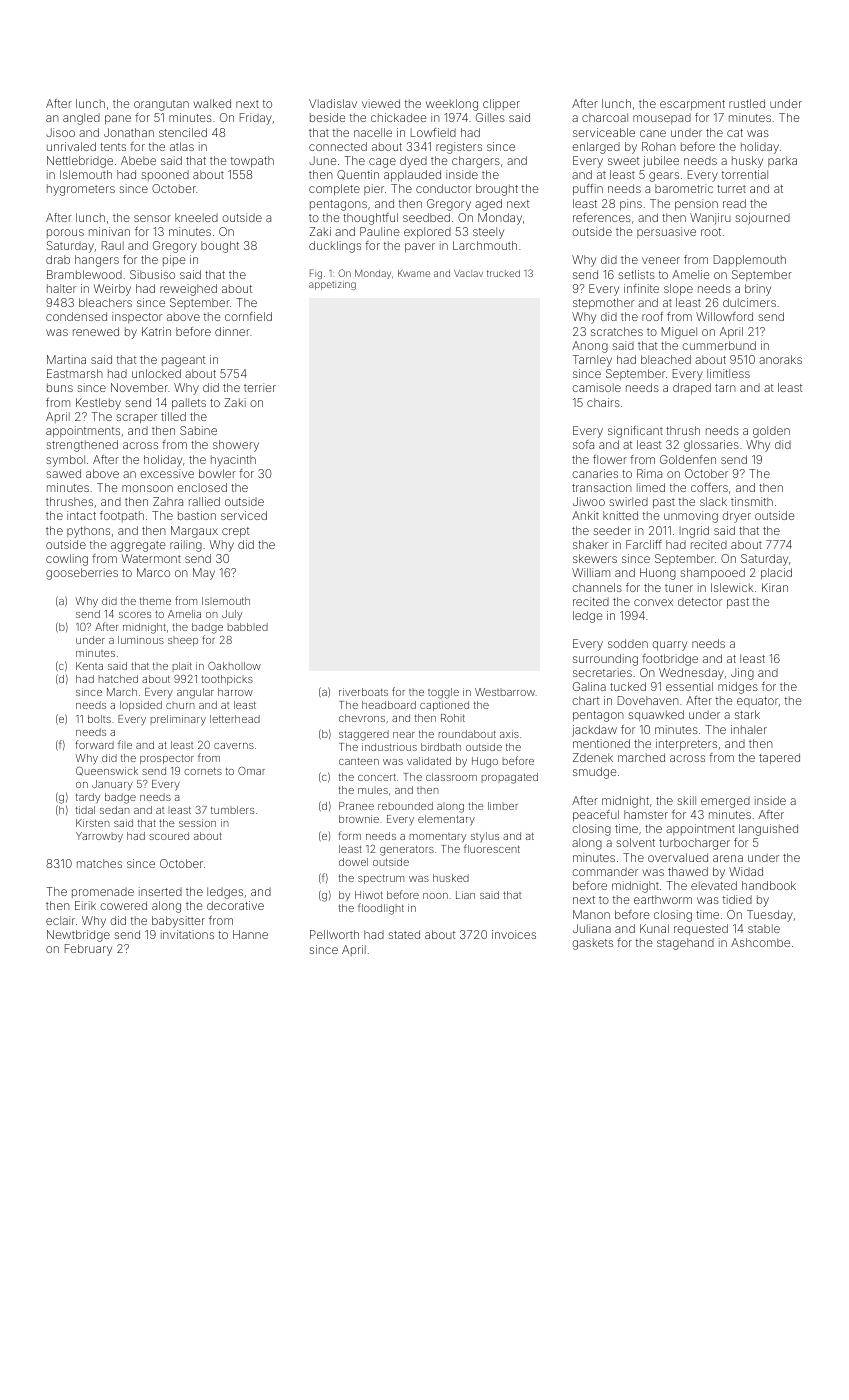 The height and width of the page is (1400, 849). What do you see at coordinates (187, 934) in the page?
I see `invitations` at bounding box center [187, 934].
